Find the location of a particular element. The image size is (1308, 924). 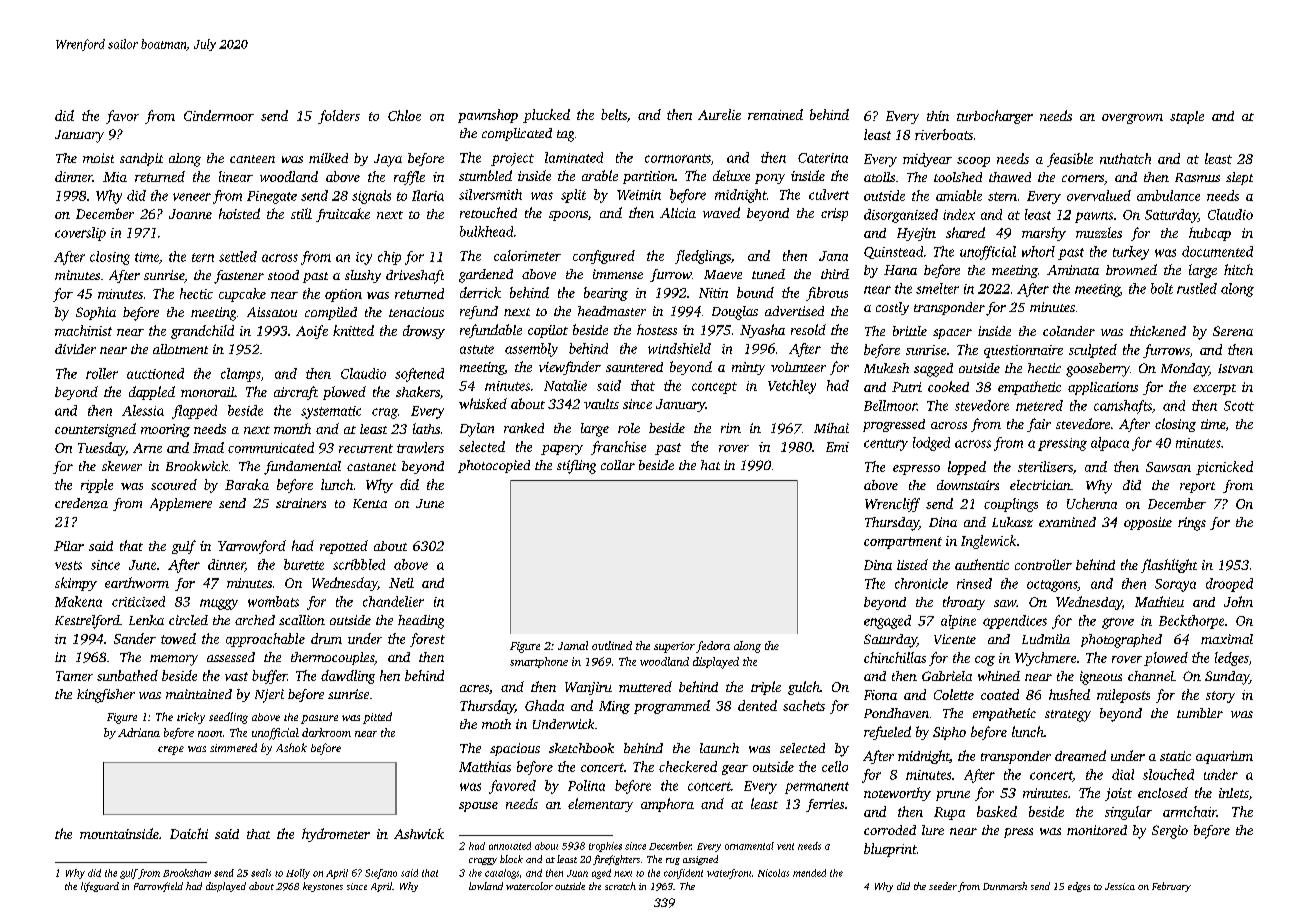

Vicente is located at coordinates (955, 639).
